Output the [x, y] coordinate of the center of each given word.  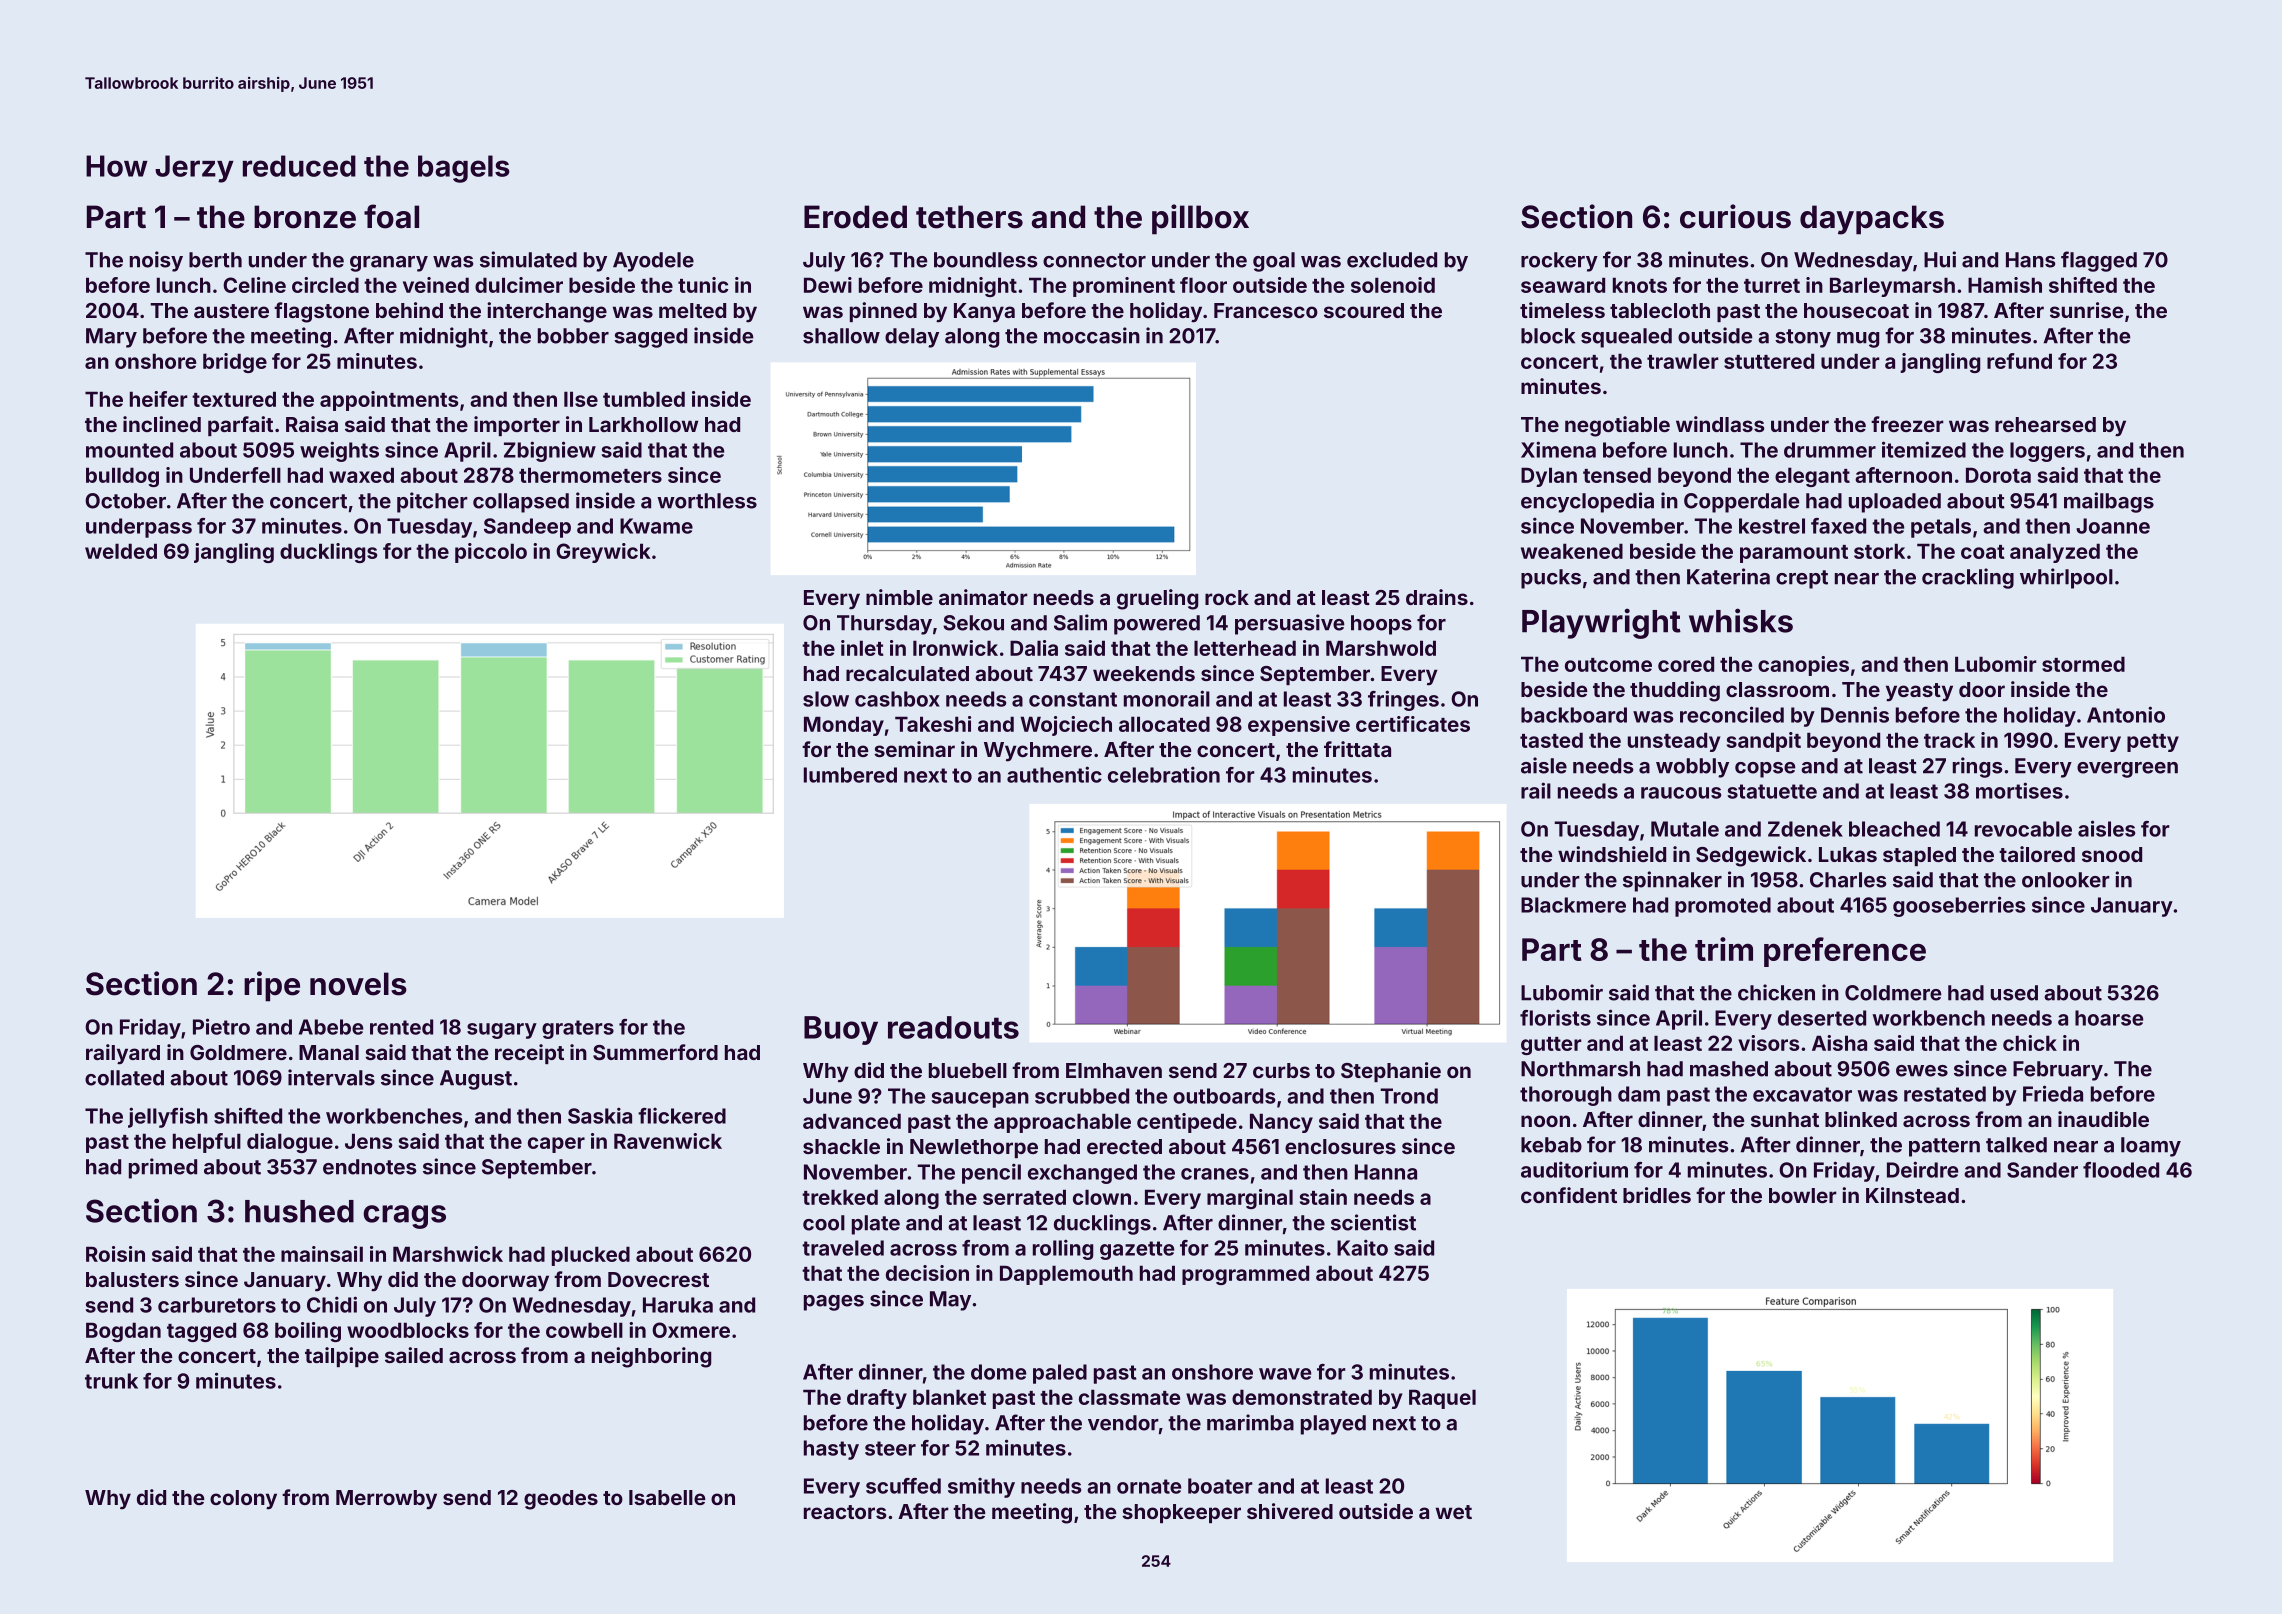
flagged [2099, 261]
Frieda [2053, 1093]
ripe [272, 986]
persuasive [1289, 624]
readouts [953, 1027]
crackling [1968, 578]
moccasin [1092, 335]
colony [243, 1500]
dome [998, 1372]
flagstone [321, 312]
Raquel [1442, 1399]
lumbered [850, 775]
